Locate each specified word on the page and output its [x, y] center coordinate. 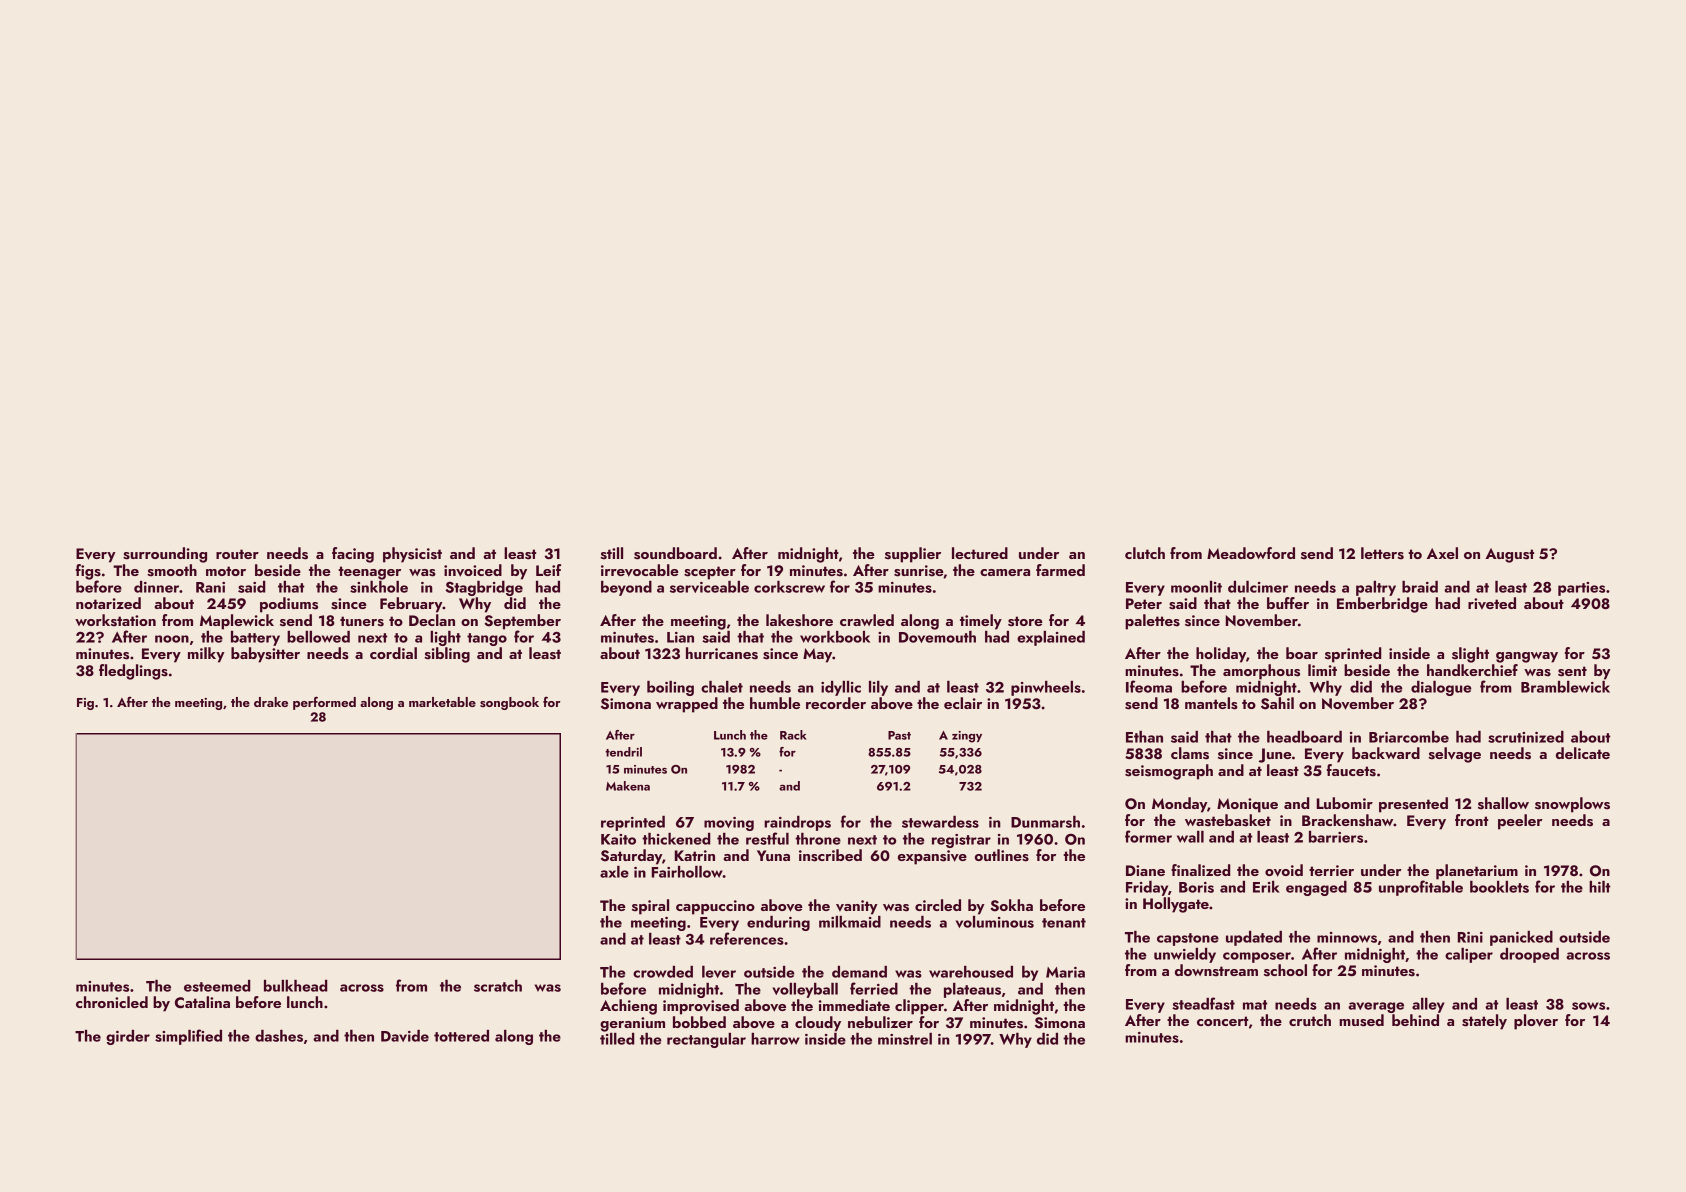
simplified [188, 1037]
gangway [1527, 657]
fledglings [133, 672]
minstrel [905, 1039]
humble [775, 703]
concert [1222, 1021]
